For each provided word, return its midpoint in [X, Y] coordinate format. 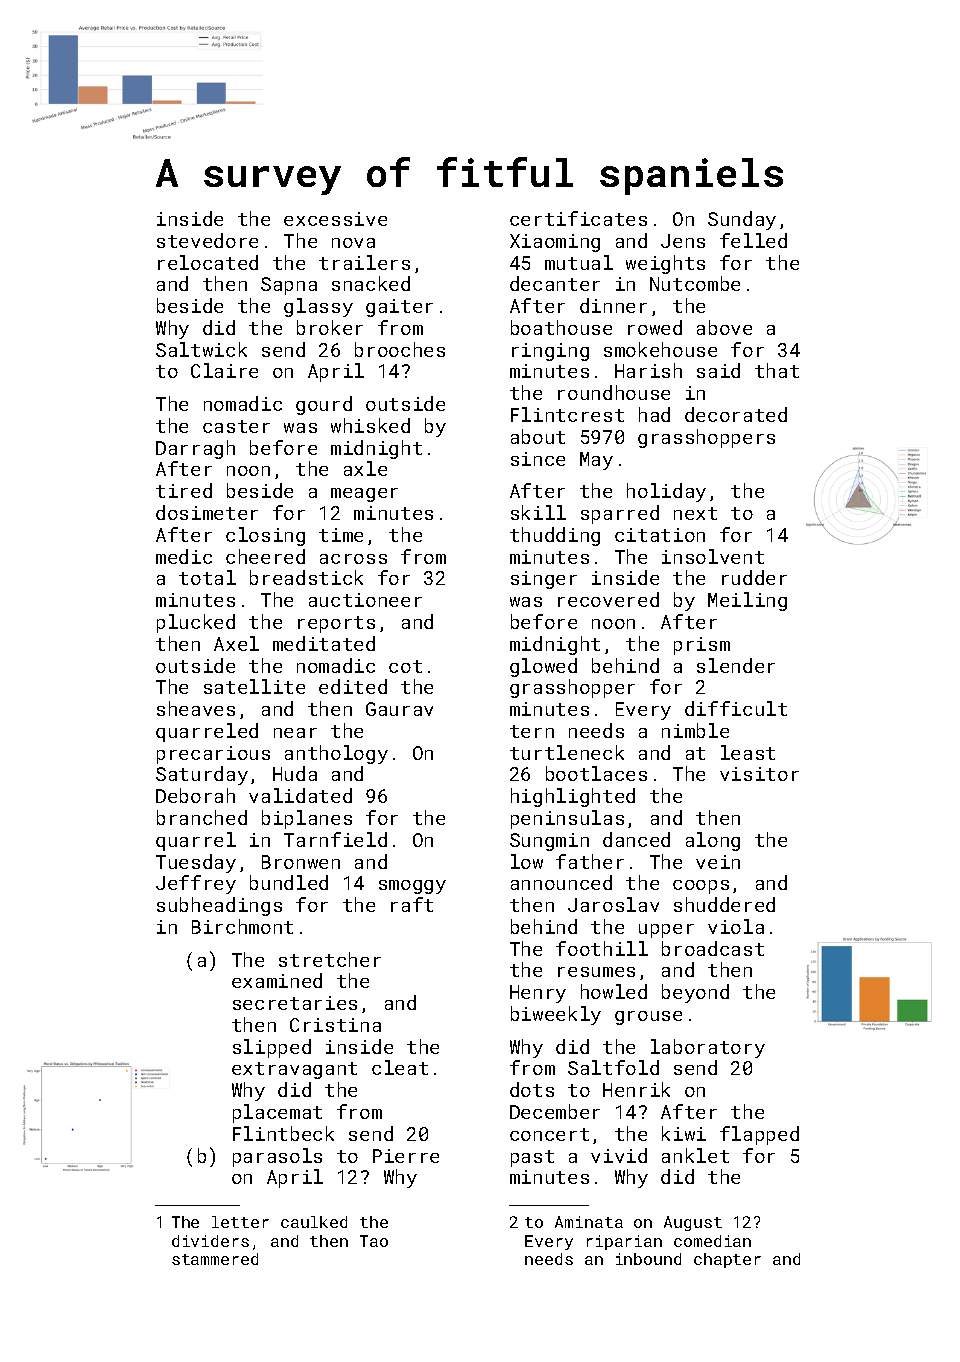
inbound [648, 1259]
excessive [335, 219]
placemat [277, 1113]
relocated [208, 262]
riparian [624, 1242]
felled [753, 240]
